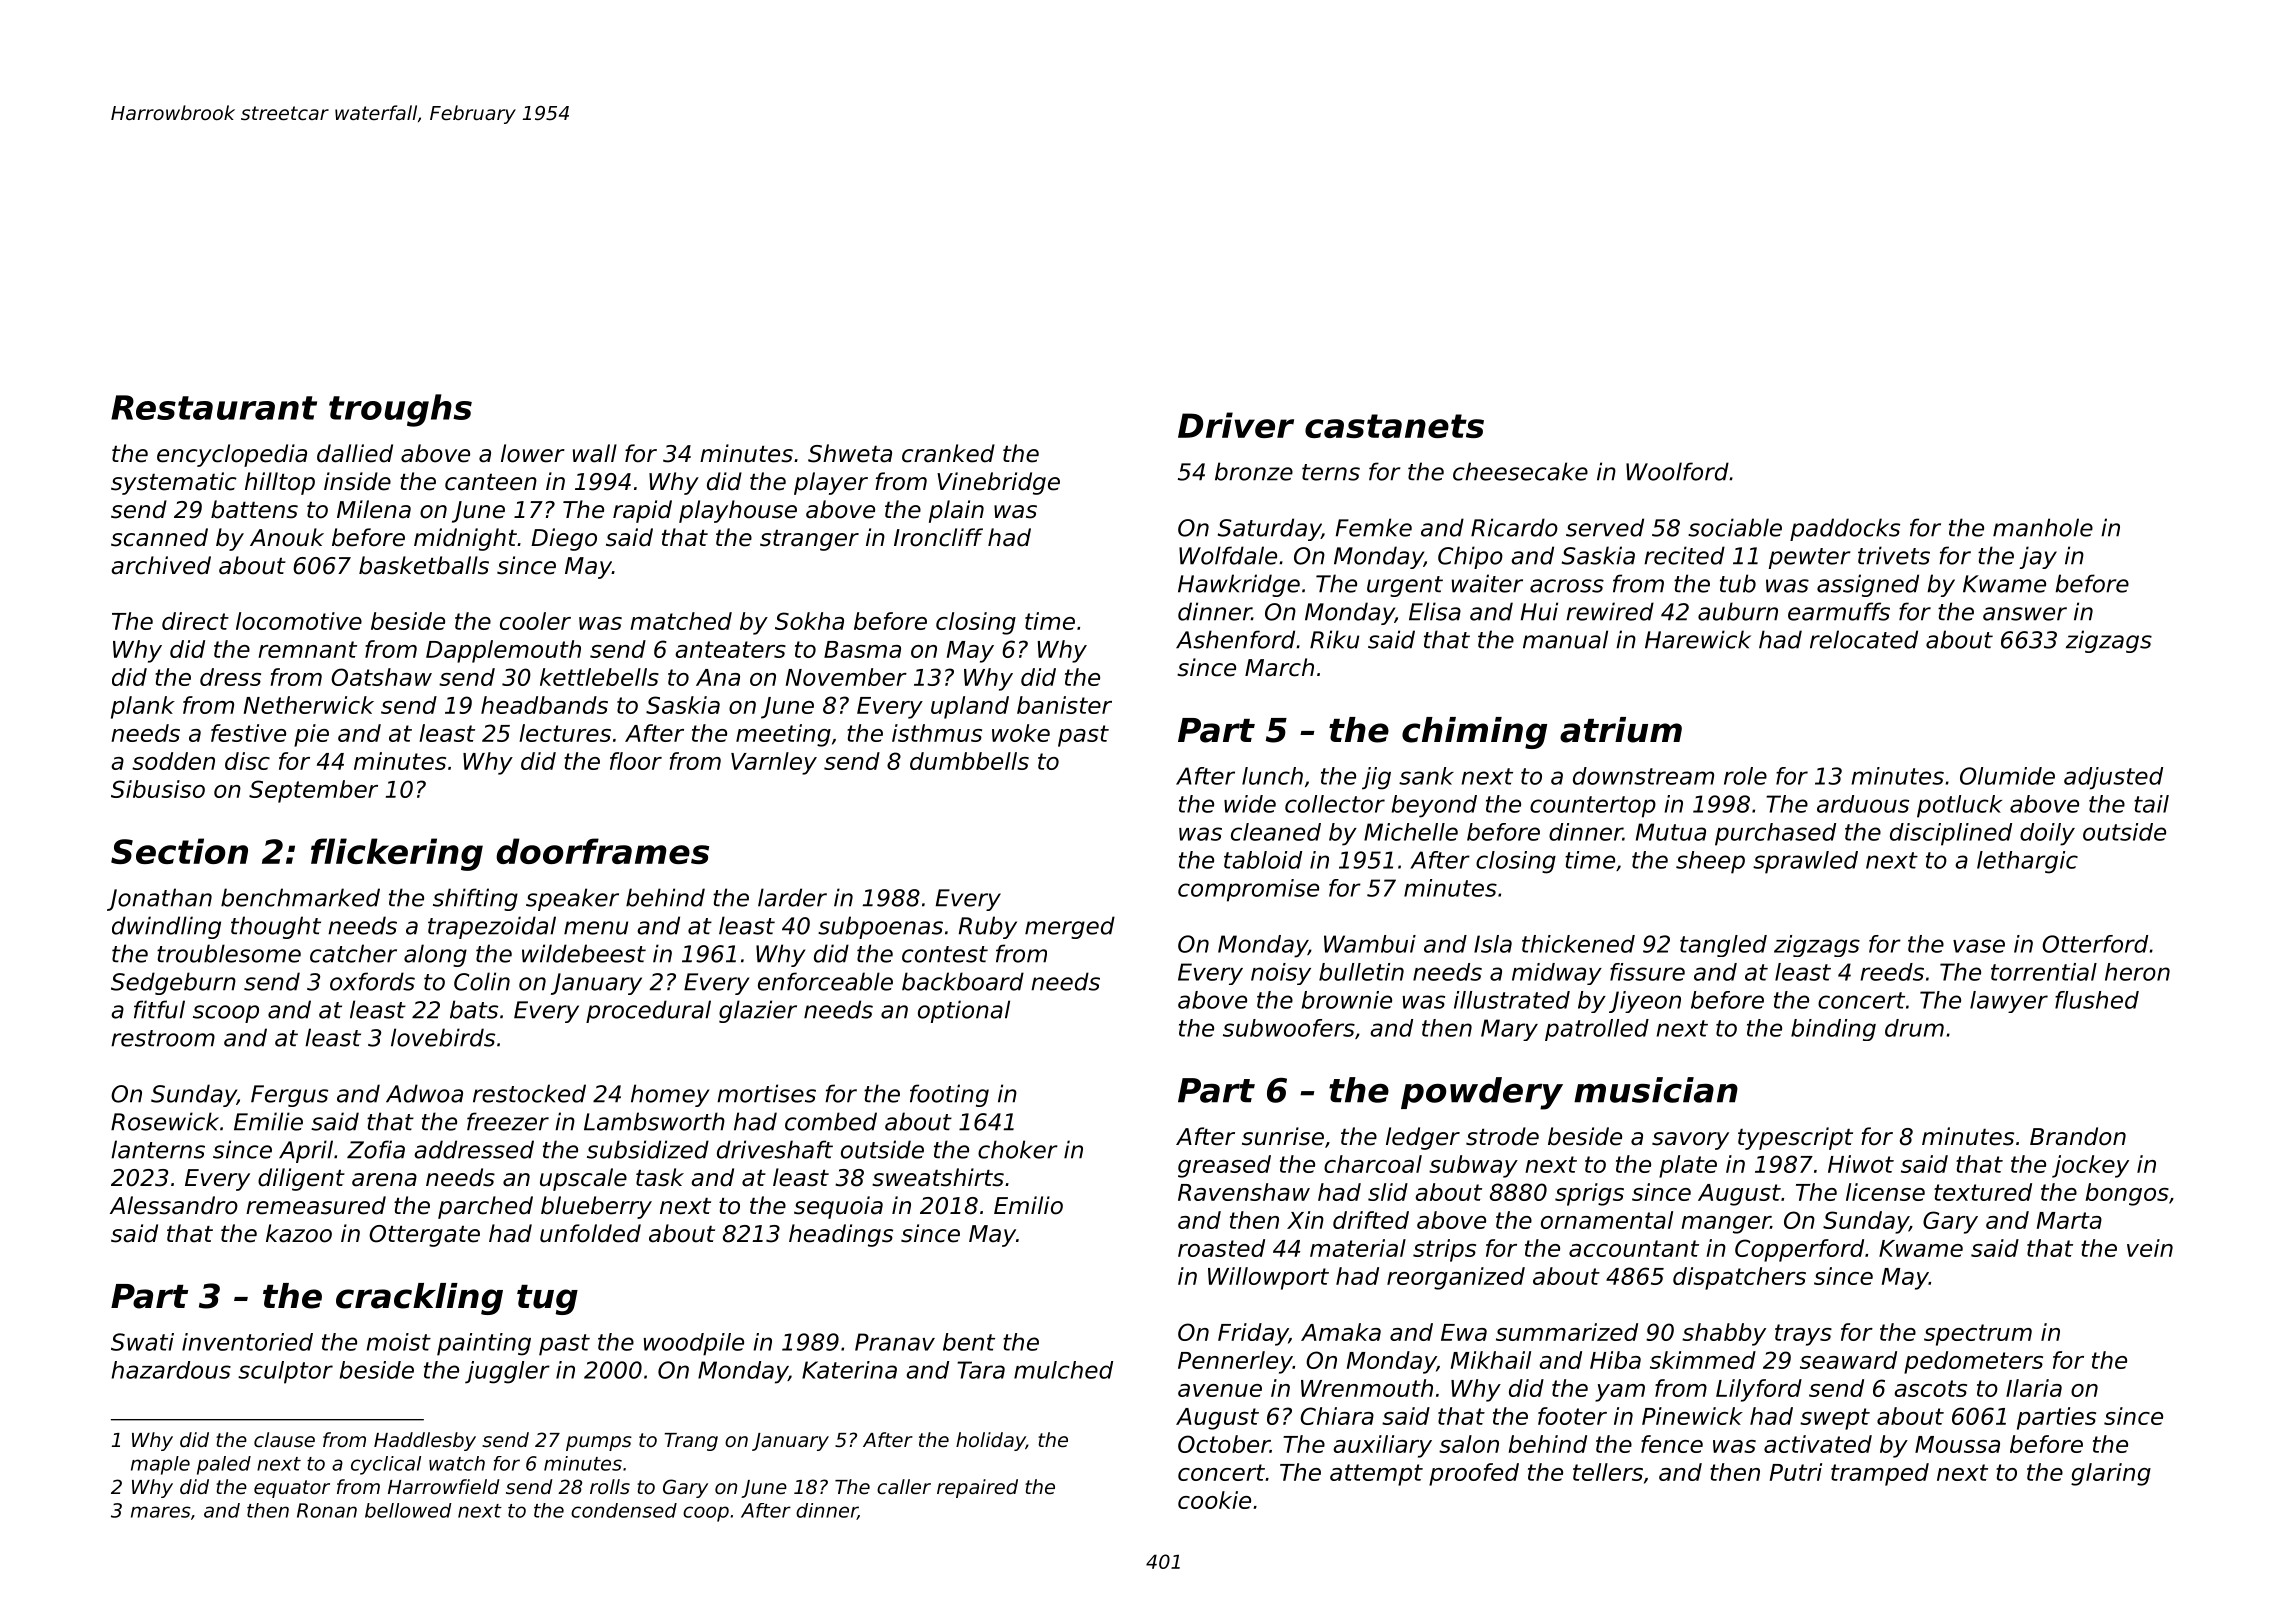 This screenshot has width=2292, height=1620. What do you see at coordinates (590, 1233) in the screenshot?
I see `unfolded` at bounding box center [590, 1233].
